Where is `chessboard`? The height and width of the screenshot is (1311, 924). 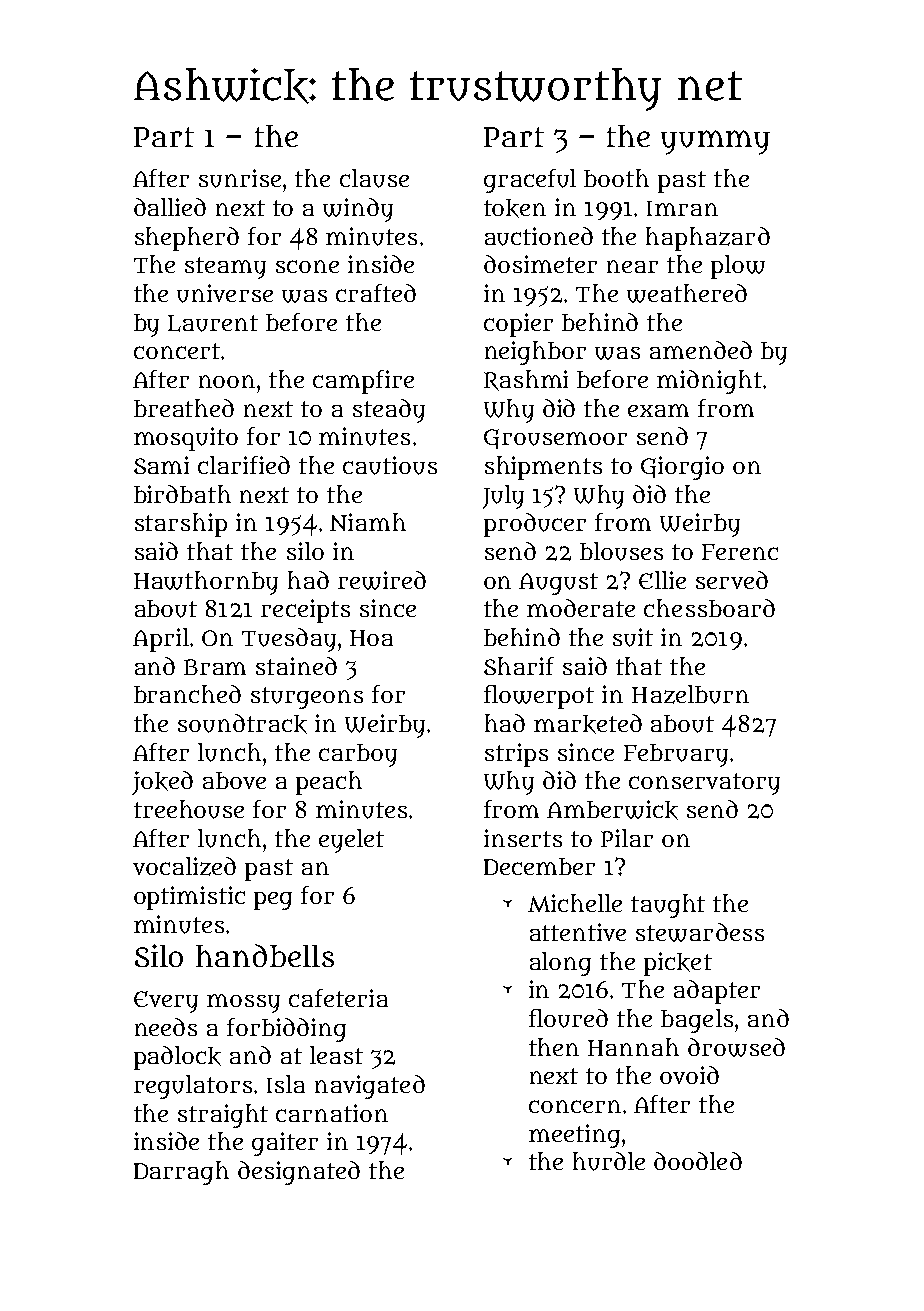
chessboard is located at coordinates (709, 608).
